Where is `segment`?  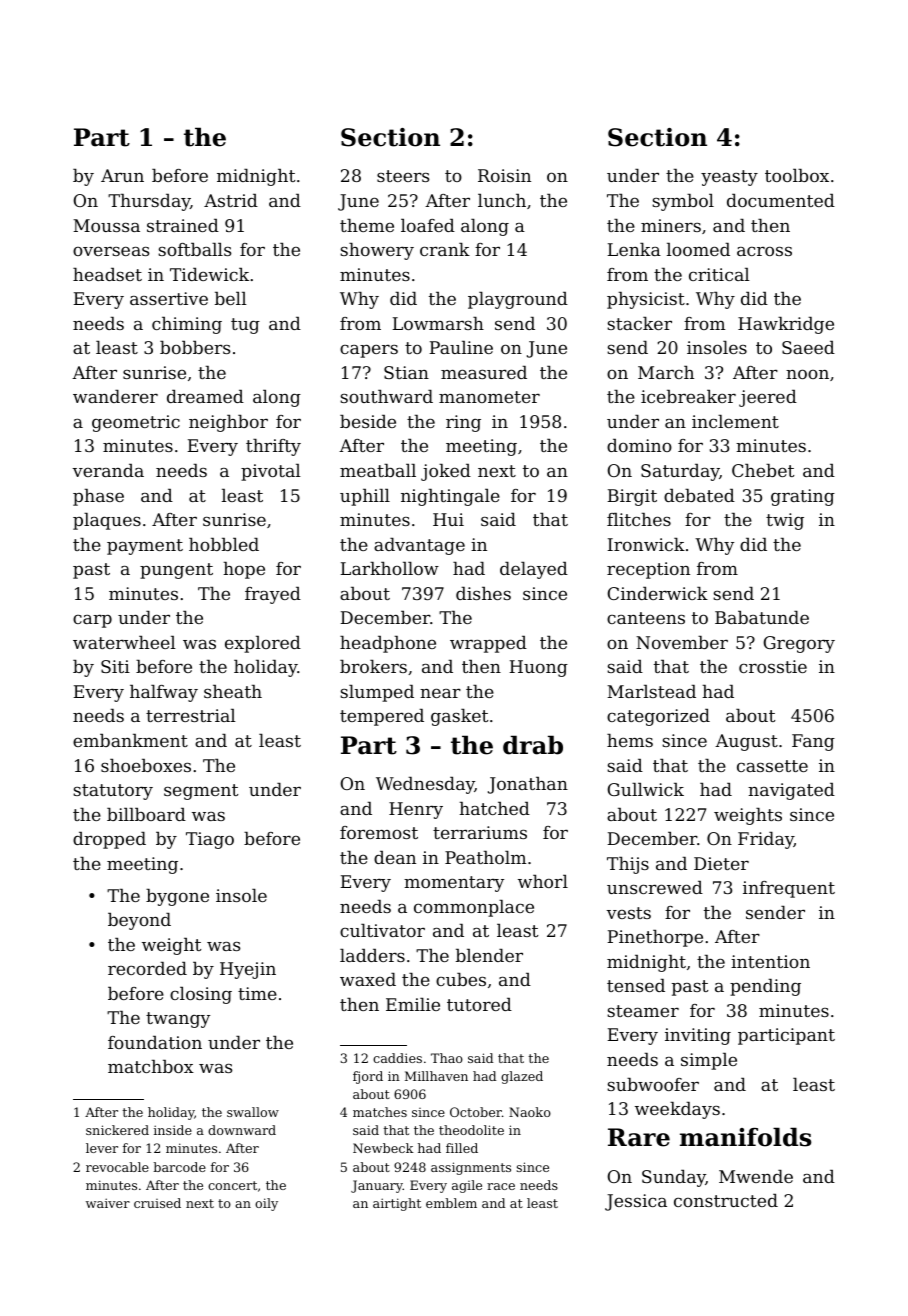 segment is located at coordinates (201, 792).
